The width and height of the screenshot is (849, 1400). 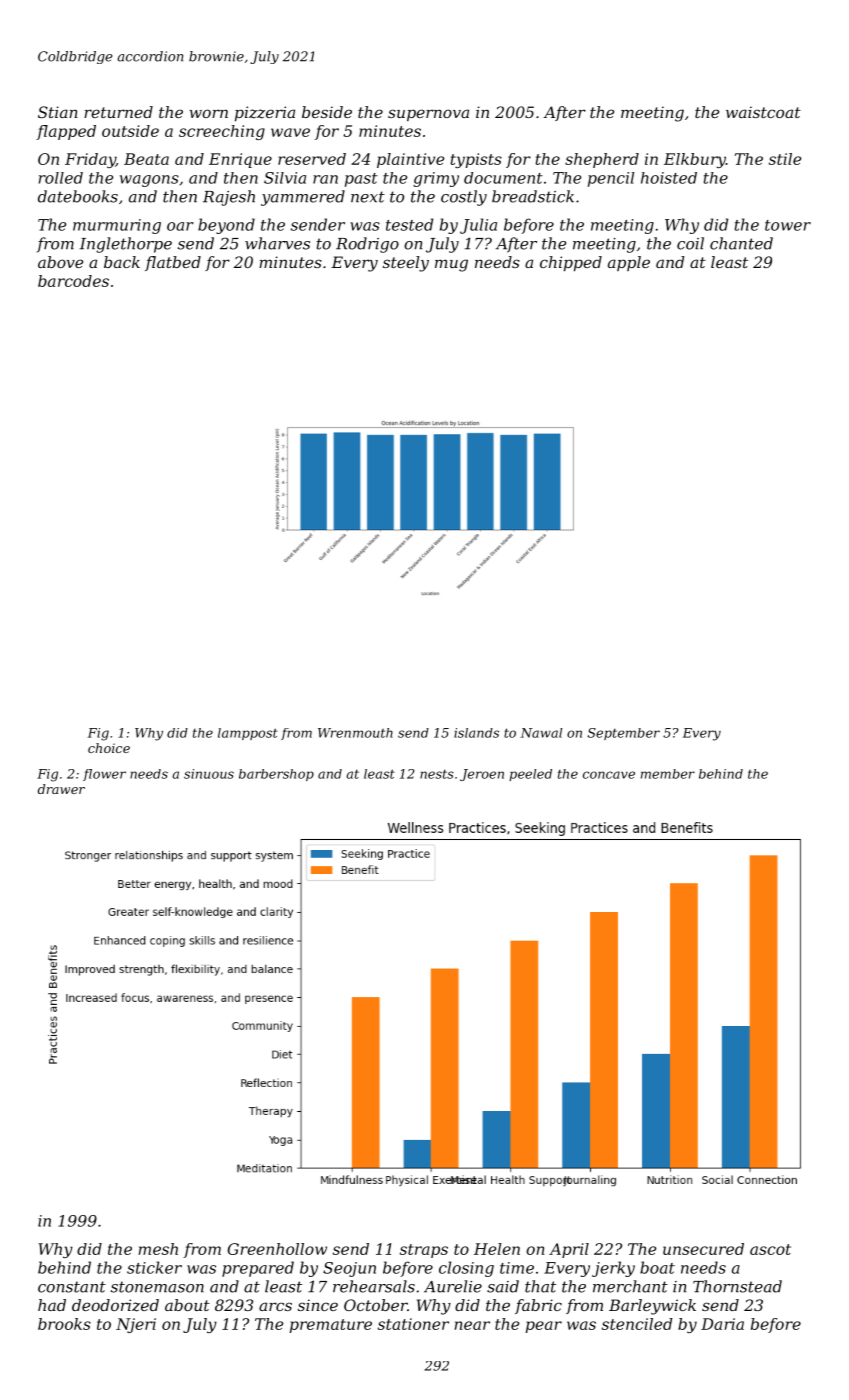 What do you see at coordinates (331, 1326) in the screenshot?
I see `premature` at bounding box center [331, 1326].
